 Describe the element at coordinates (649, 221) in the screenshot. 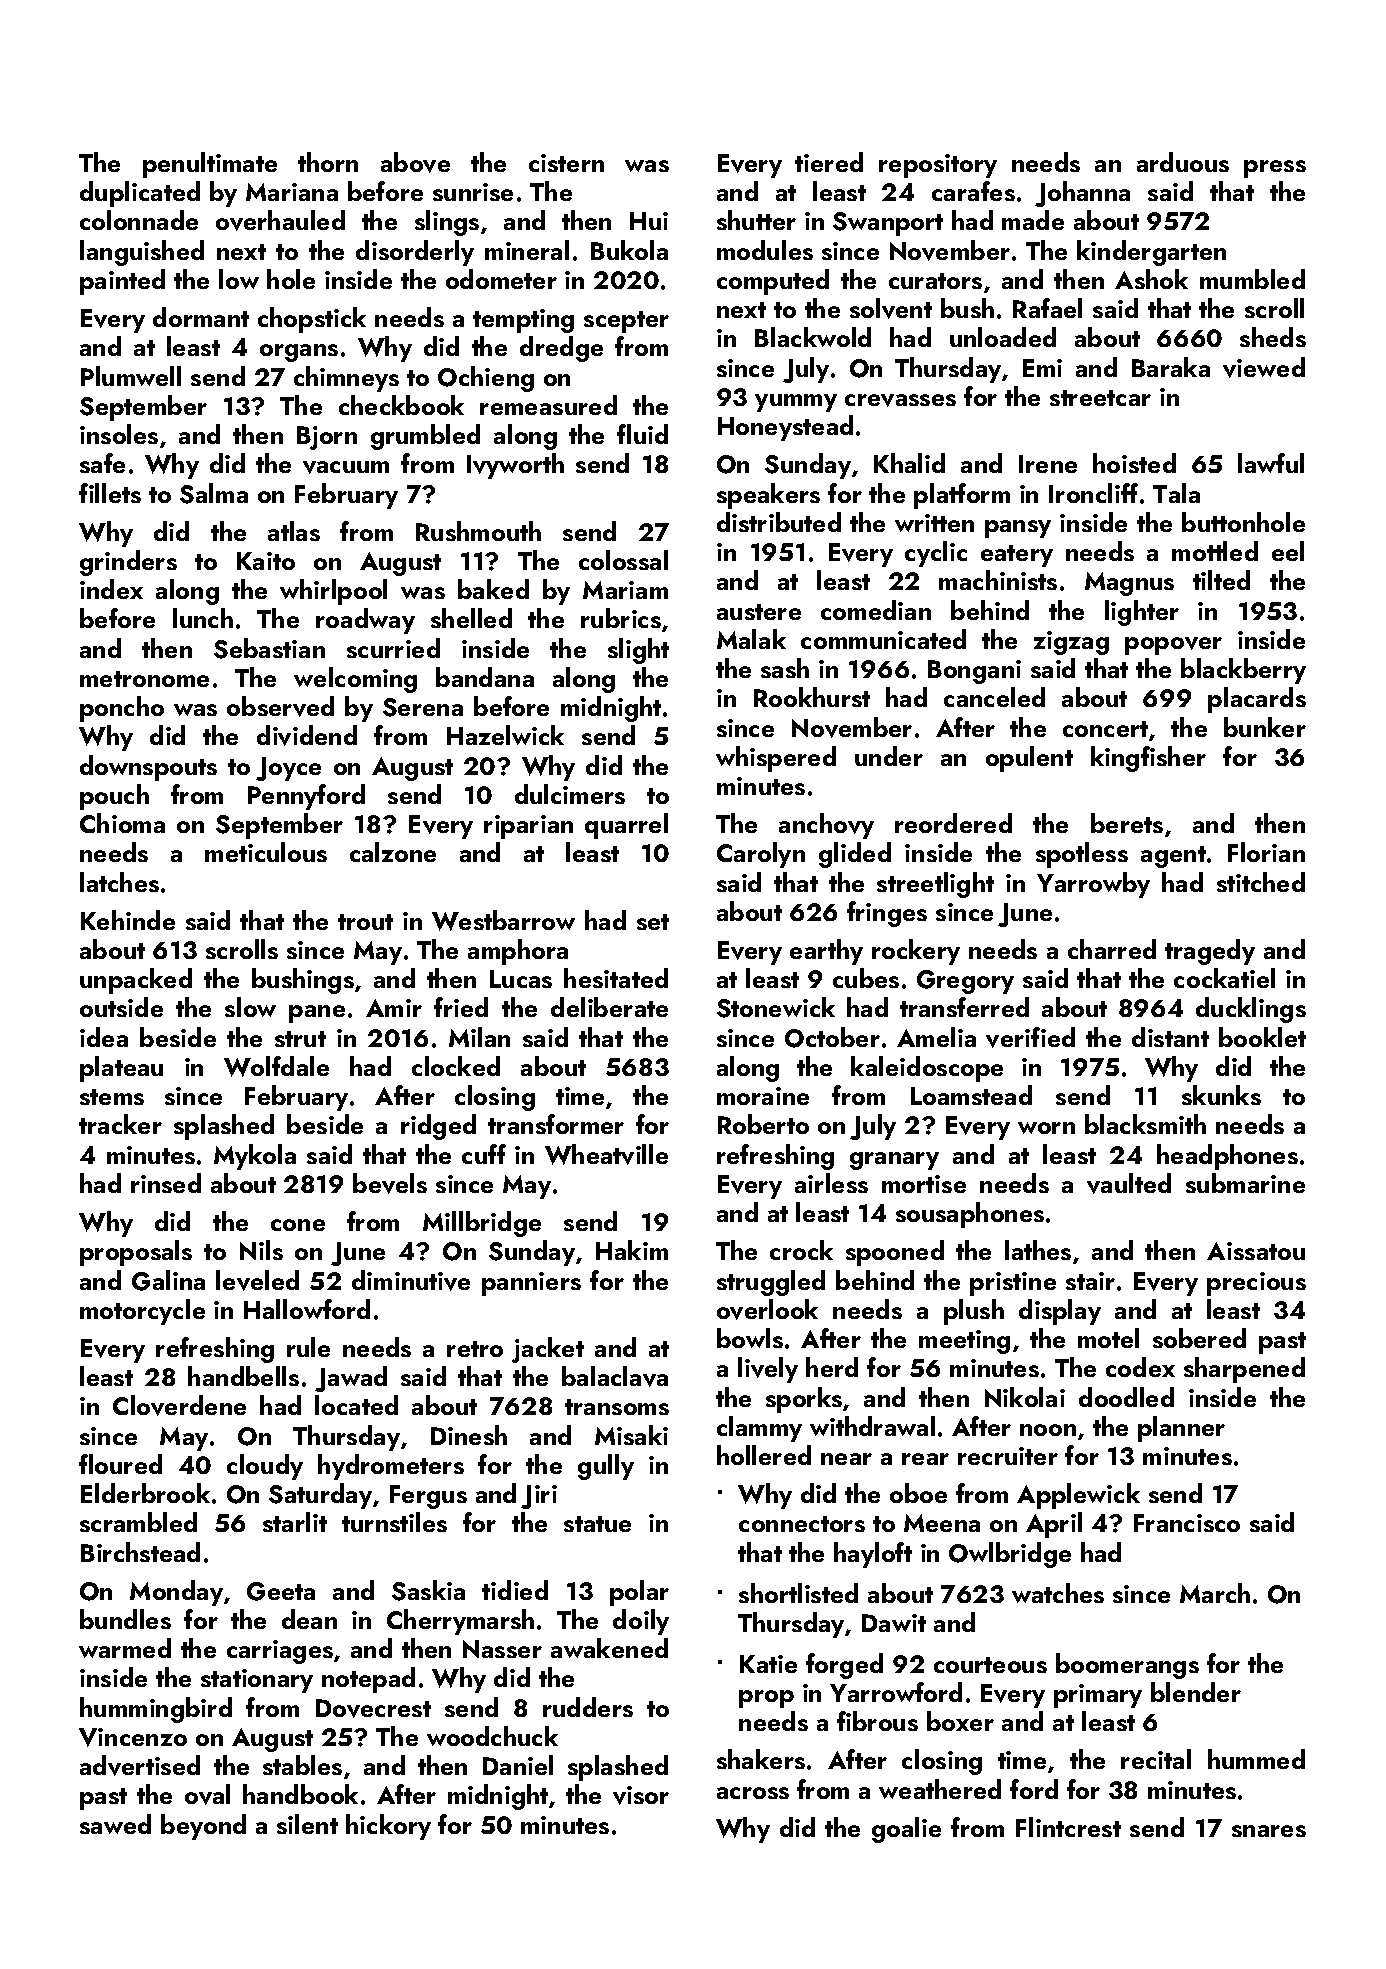

I see `Hui` at that location.
